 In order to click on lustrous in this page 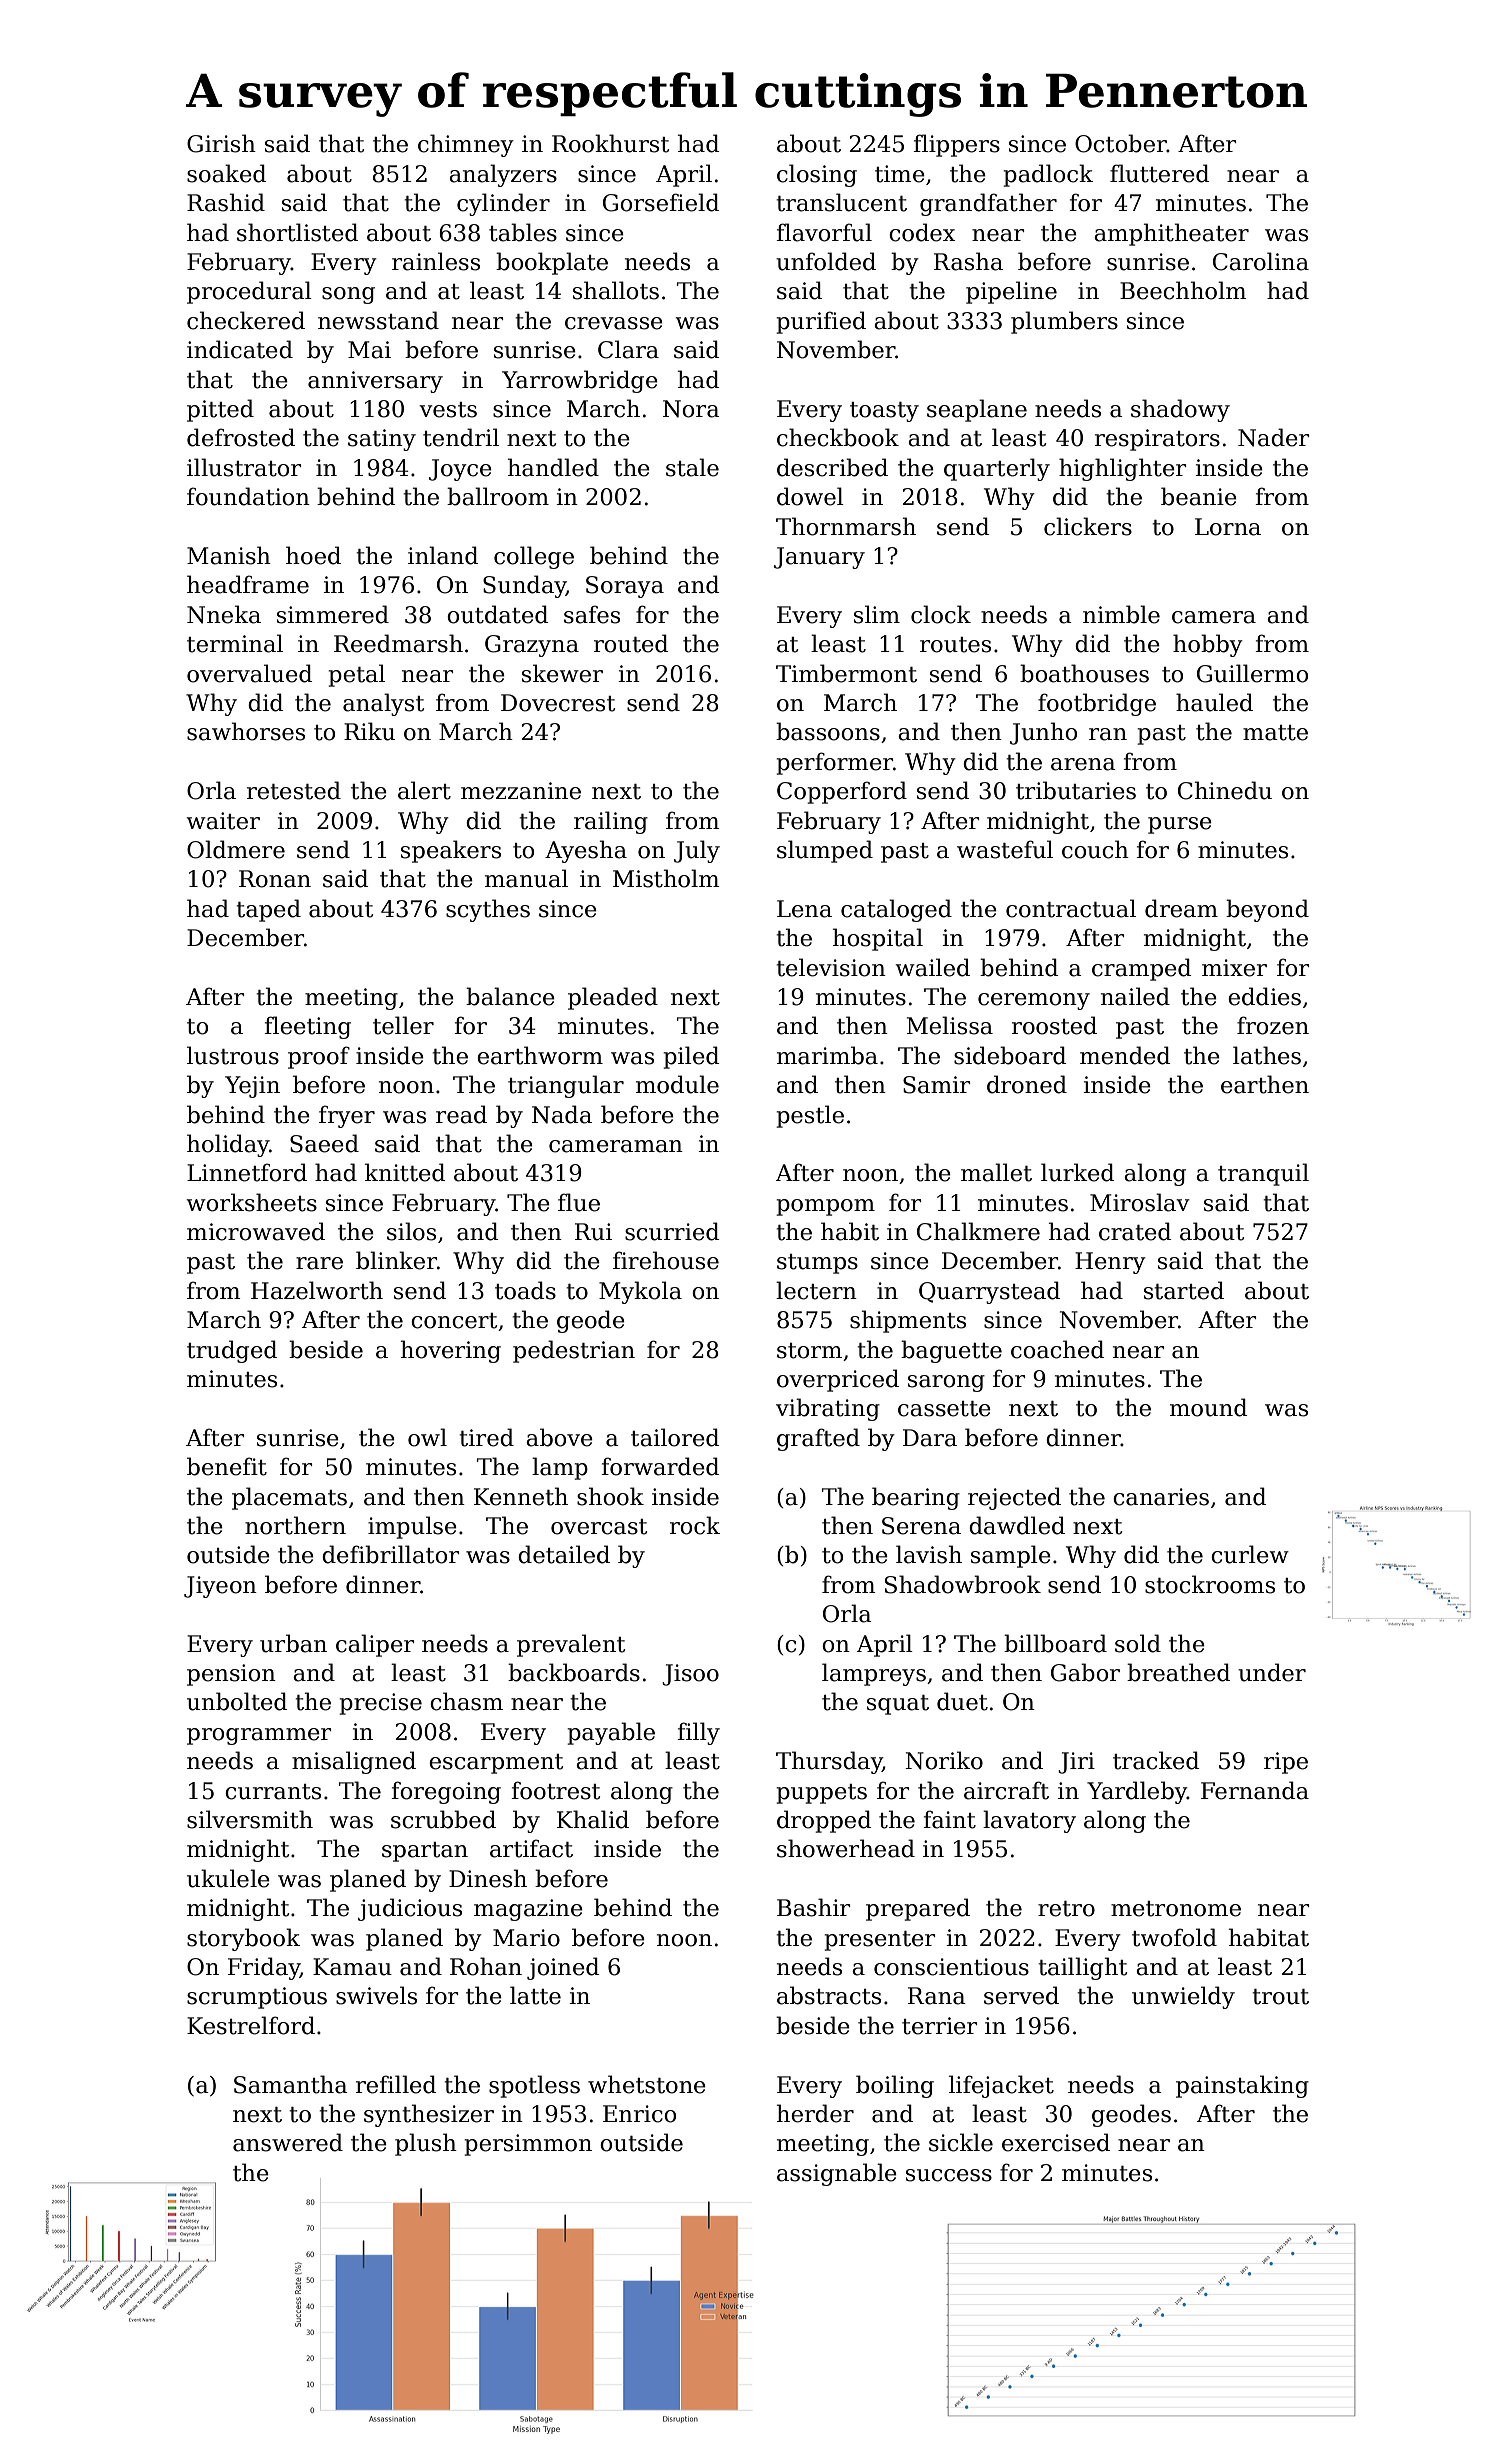, I will do `click(233, 1055)`.
